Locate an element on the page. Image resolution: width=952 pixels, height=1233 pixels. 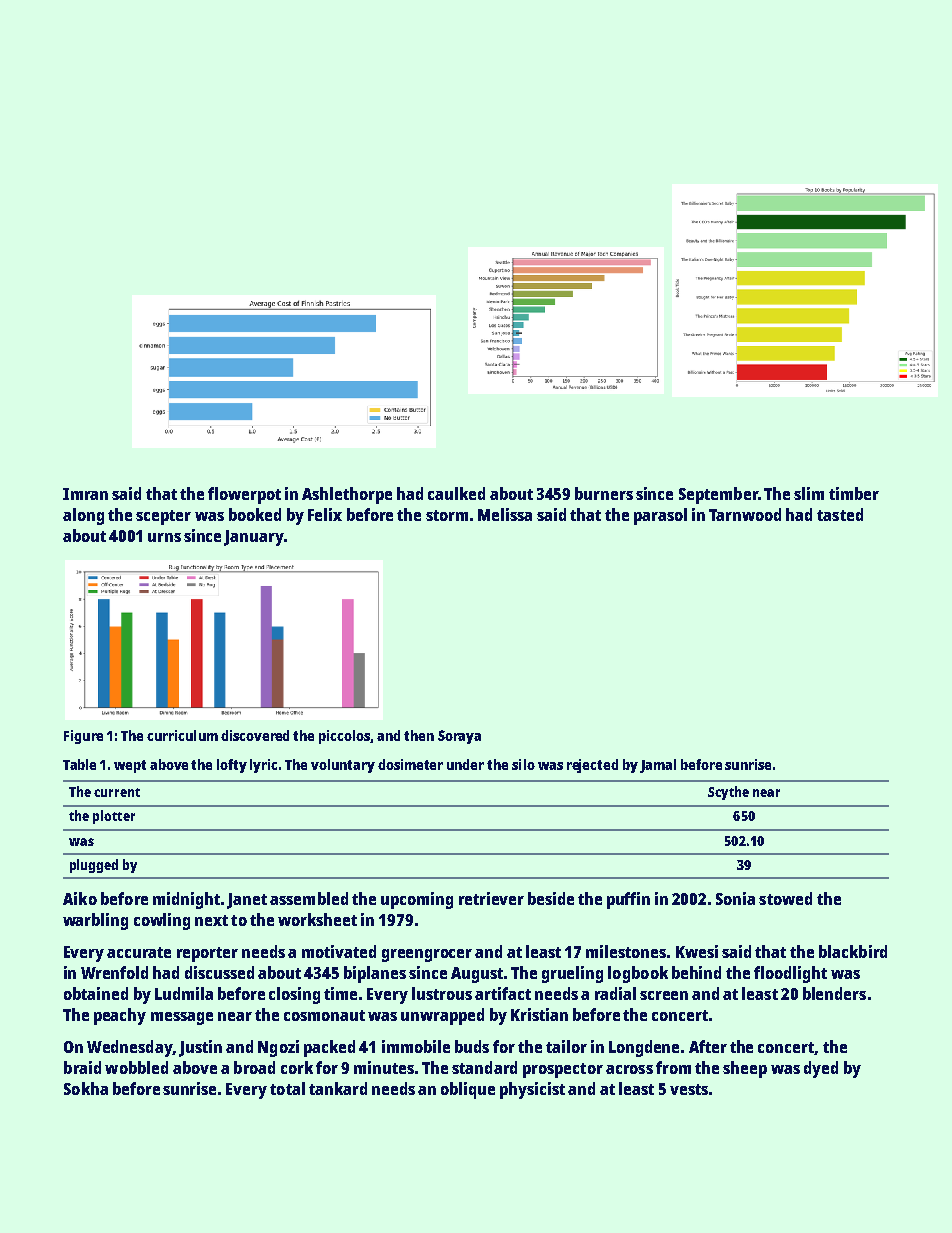
retriever is located at coordinates (491, 898).
